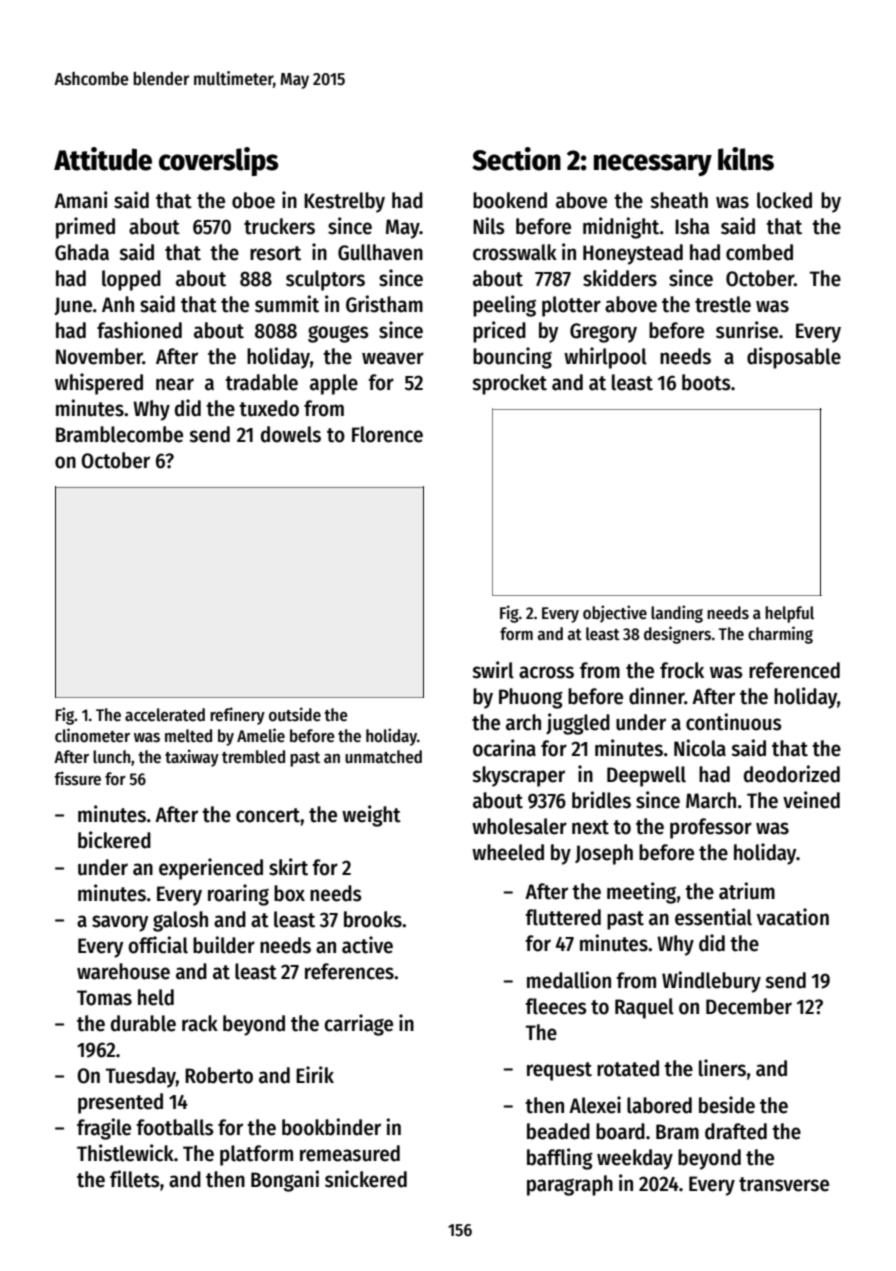 The height and width of the screenshot is (1271, 896). I want to click on fissure, so click(77, 778).
